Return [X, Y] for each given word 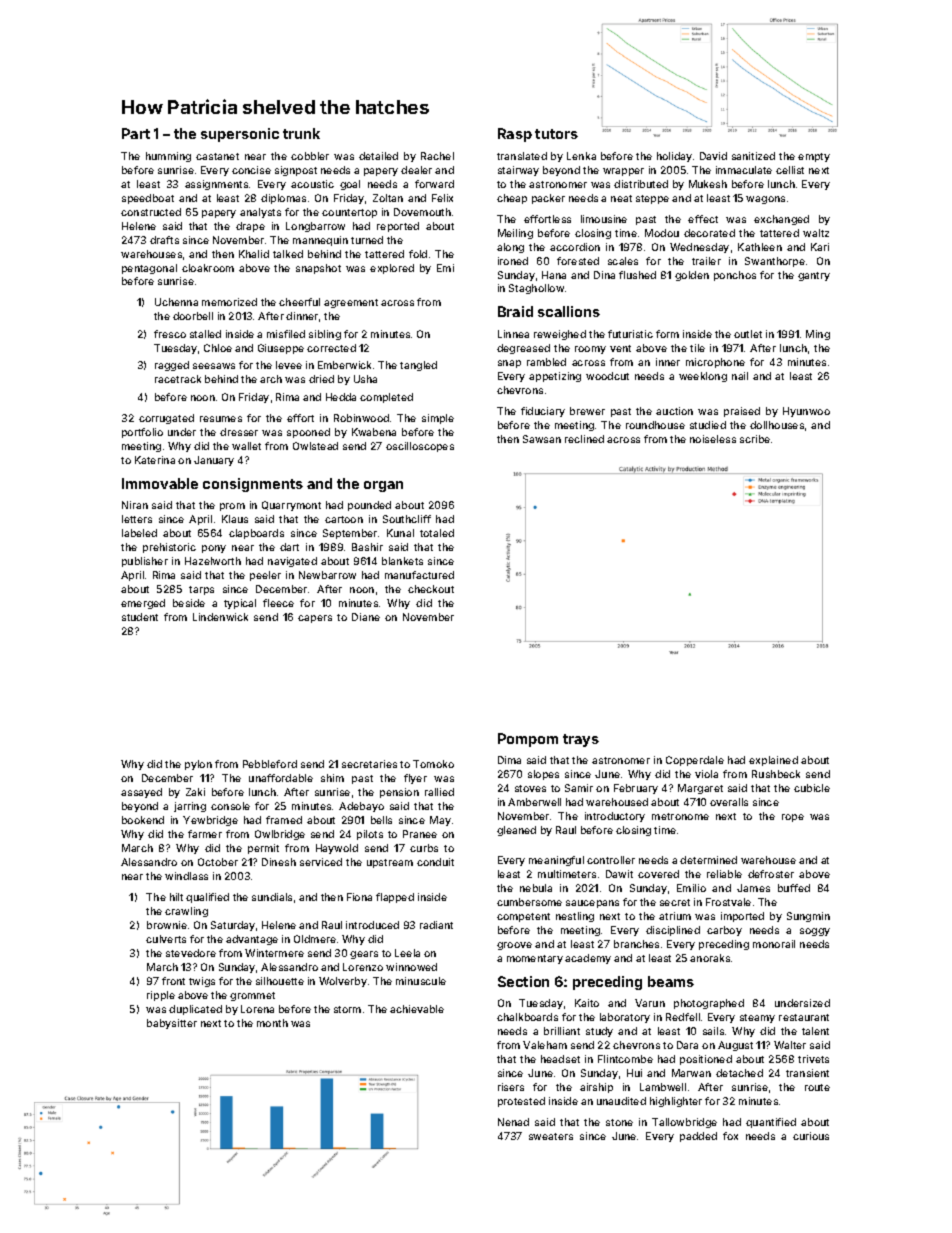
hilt [176, 897]
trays [581, 740]
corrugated [166, 419]
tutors [556, 134]
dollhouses [777, 425]
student [140, 617]
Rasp [515, 135]
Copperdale [695, 761]
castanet [217, 156]
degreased [523, 349]
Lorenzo [363, 967]
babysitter [172, 1024]
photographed [709, 1004]
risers [511, 1087]
